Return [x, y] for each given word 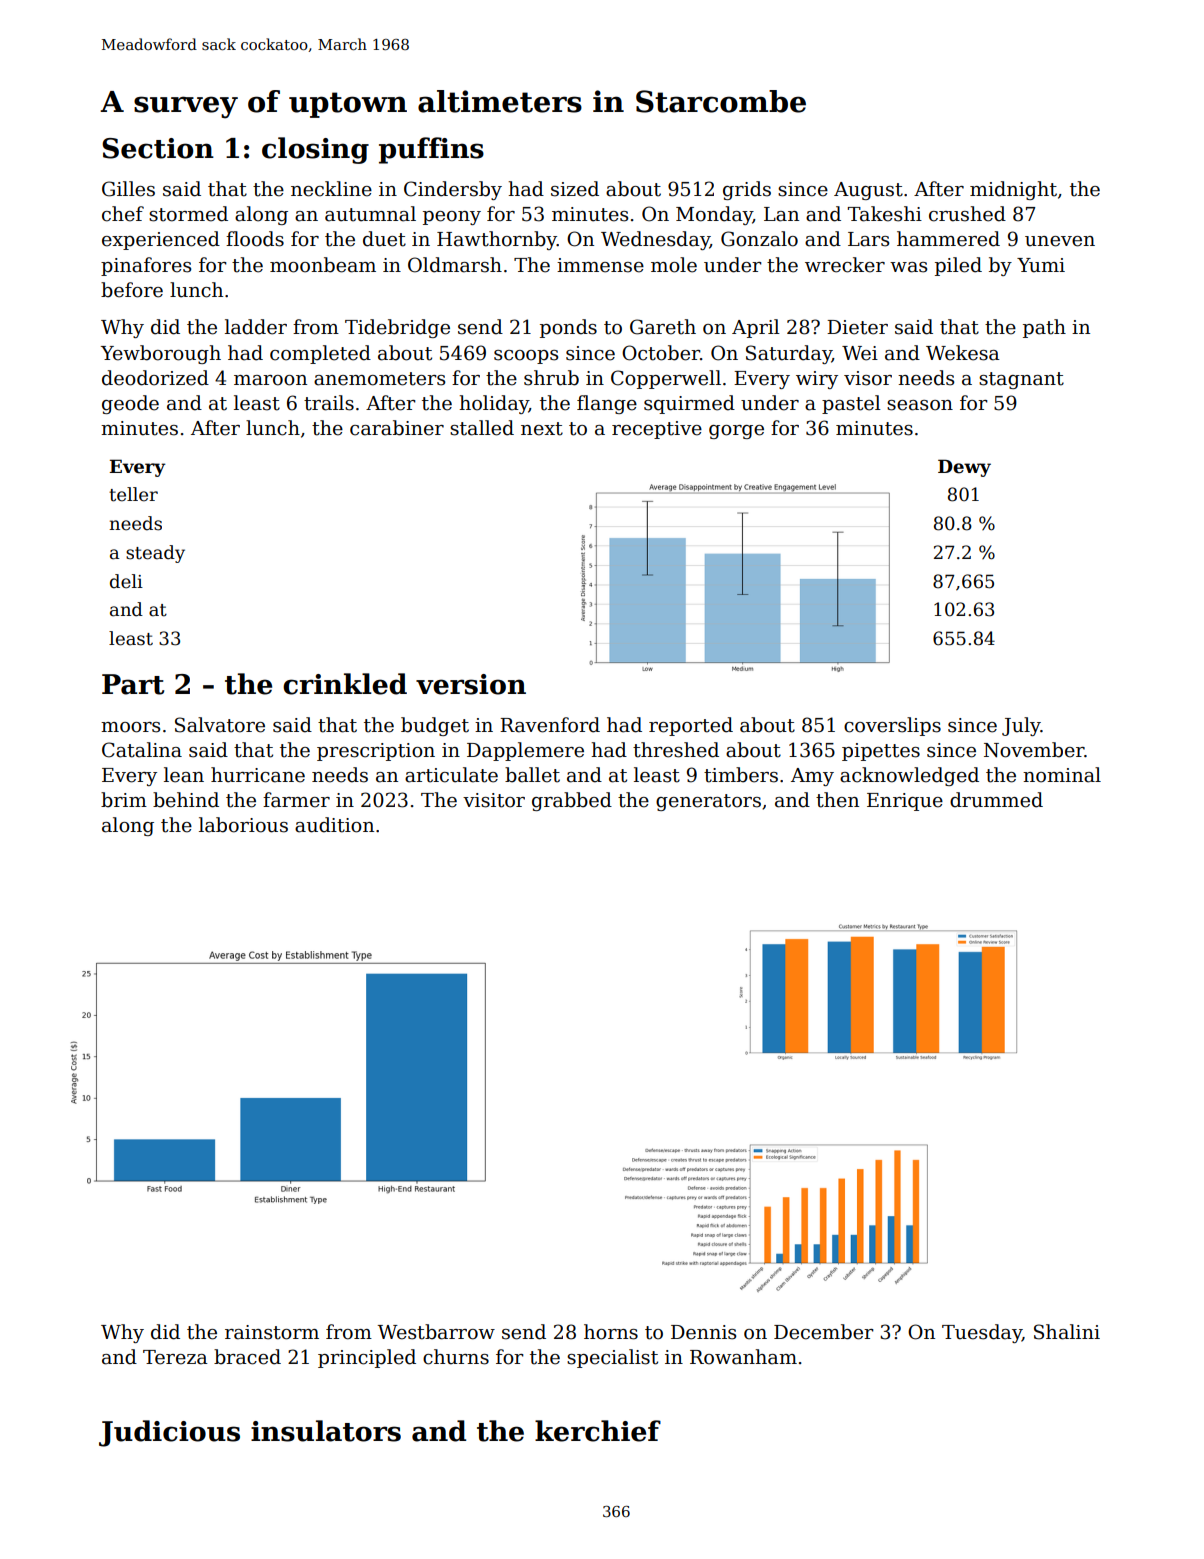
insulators [326, 1431]
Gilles [128, 189]
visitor [494, 800]
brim [124, 800]
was [908, 267]
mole [674, 265]
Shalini [1067, 1332]
